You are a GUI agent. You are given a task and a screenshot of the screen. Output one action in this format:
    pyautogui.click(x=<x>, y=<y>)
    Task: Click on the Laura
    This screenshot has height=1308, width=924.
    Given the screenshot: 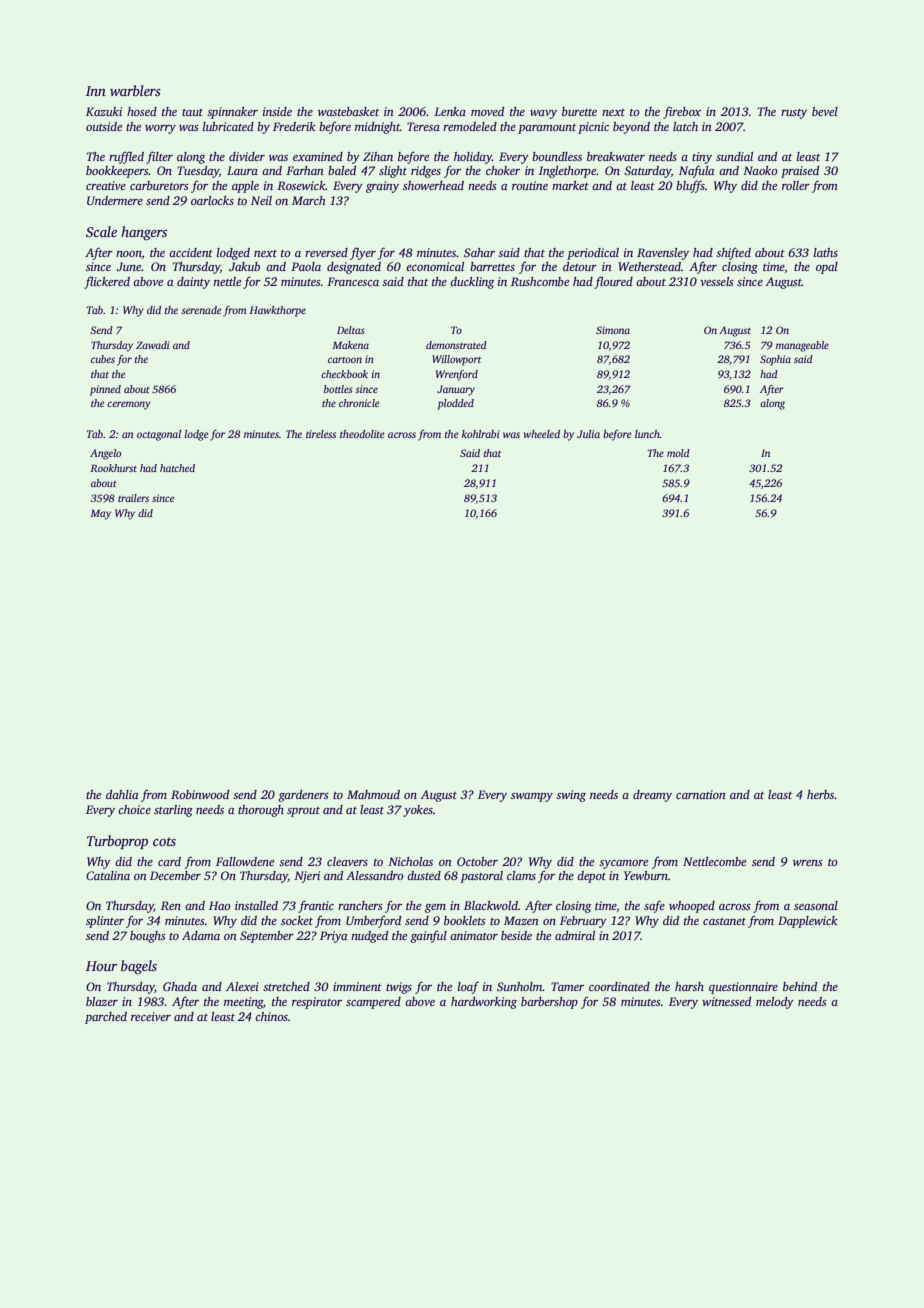 What is the action you would take?
    pyautogui.click(x=242, y=170)
